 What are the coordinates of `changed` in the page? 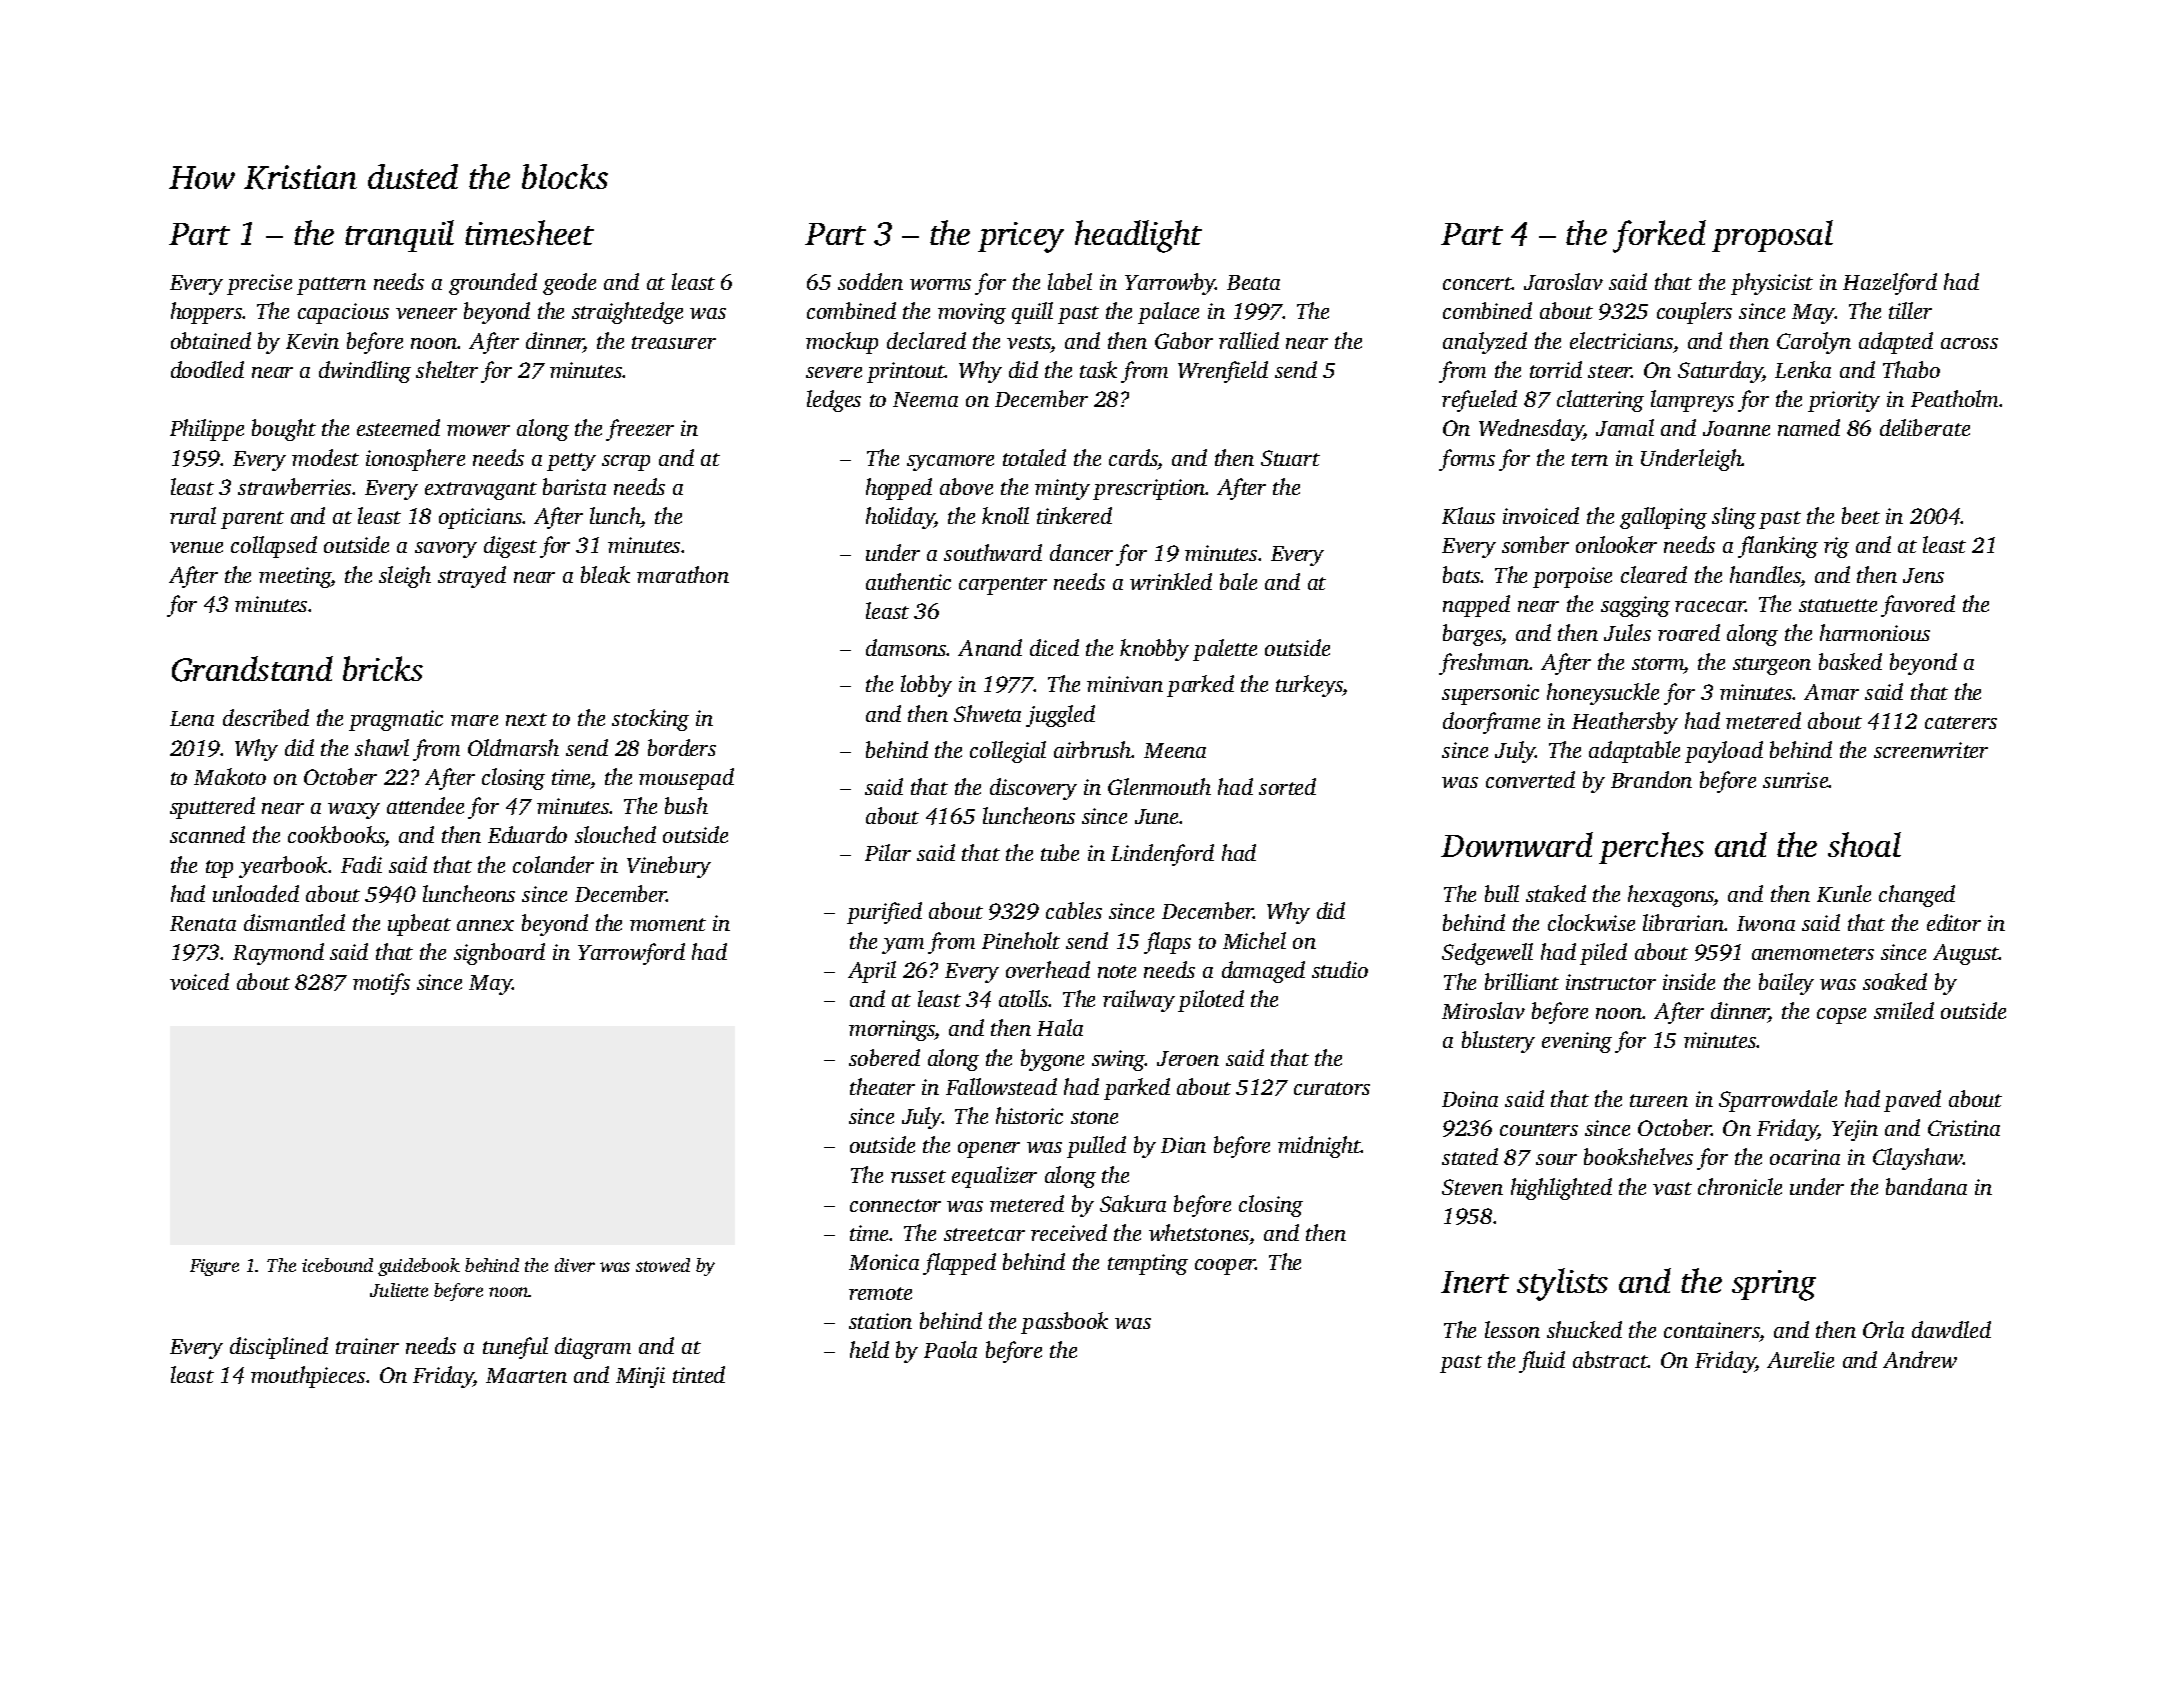 It's located at (1917, 896).
